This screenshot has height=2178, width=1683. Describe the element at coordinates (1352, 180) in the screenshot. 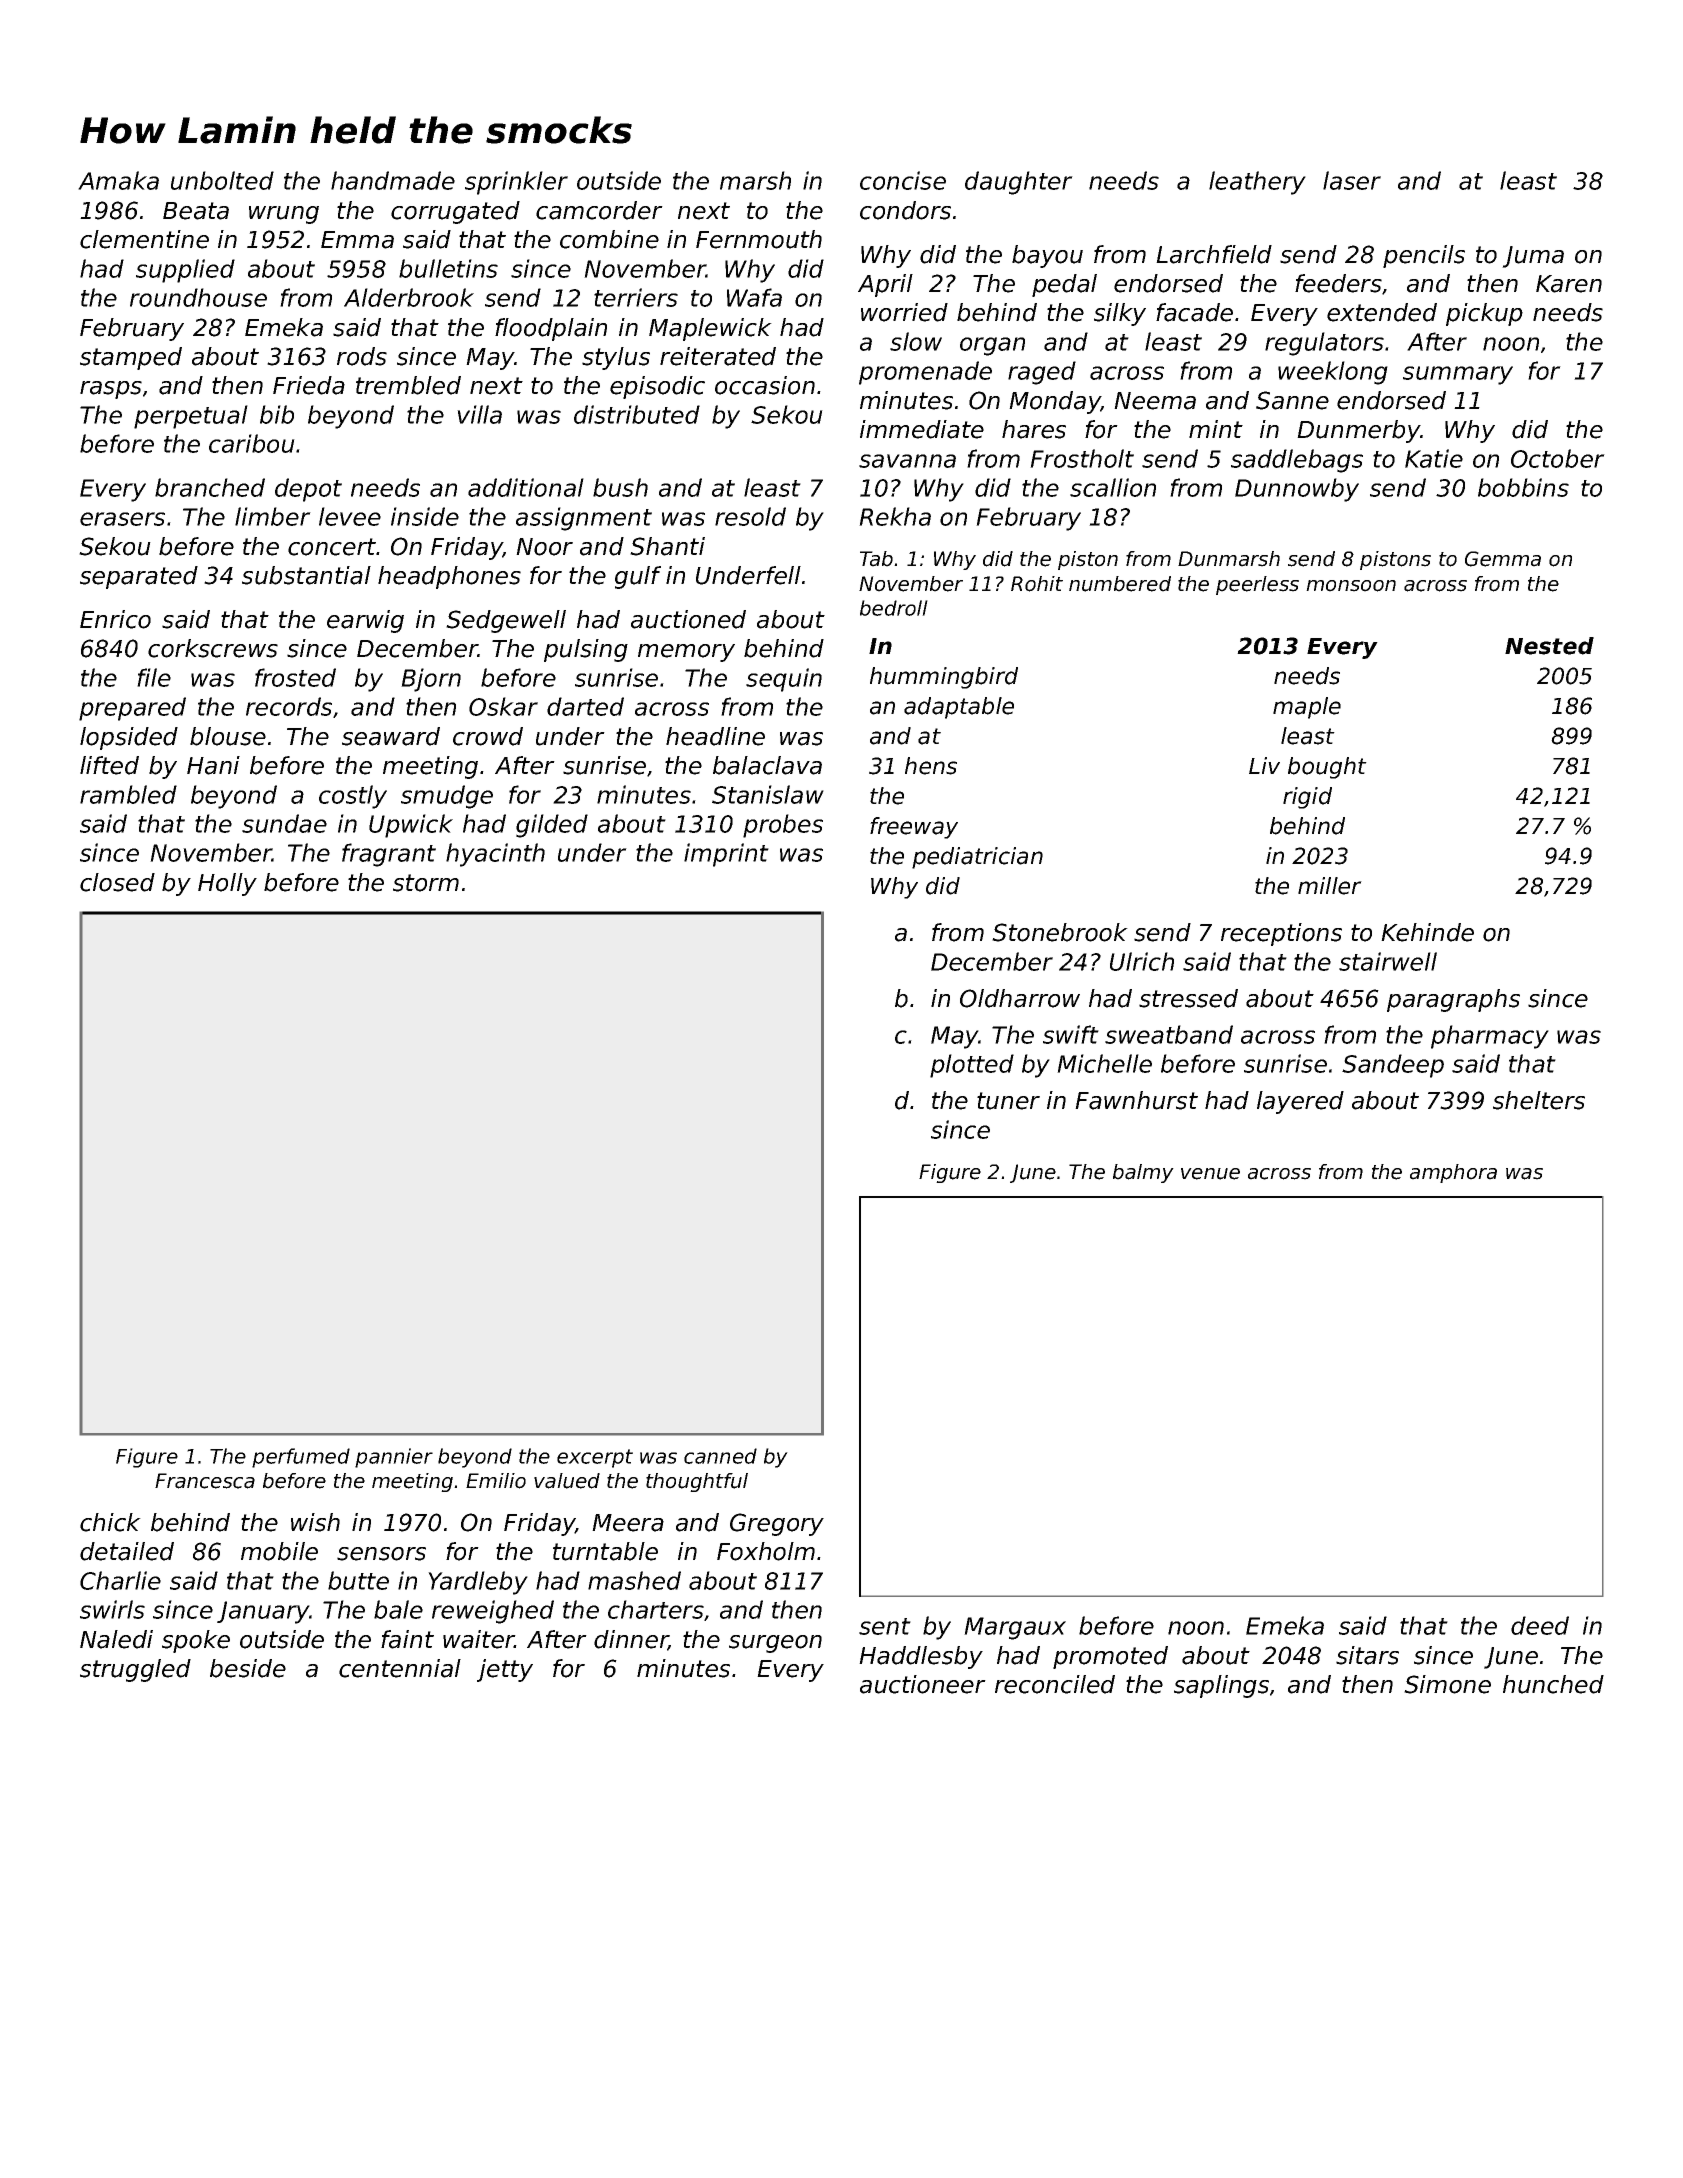

I see `laser` at that location.
